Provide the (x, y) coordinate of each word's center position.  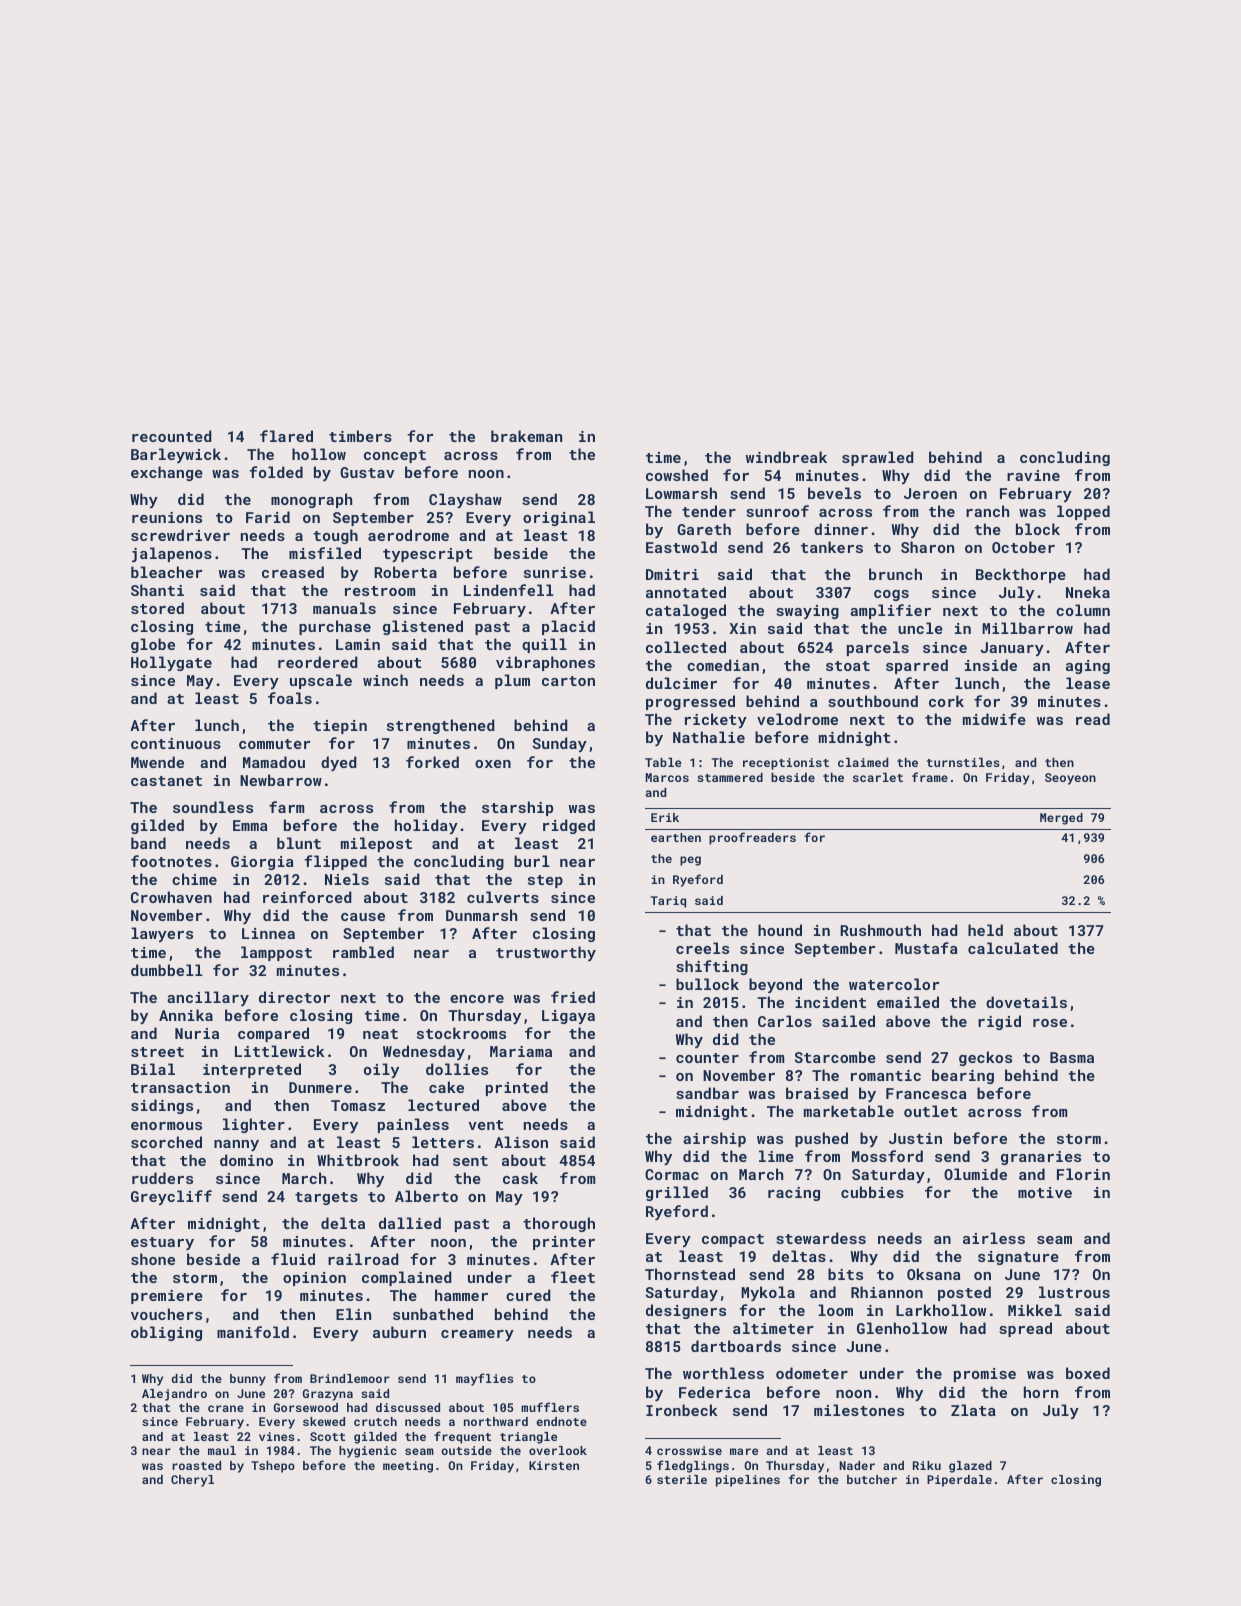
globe (153, 645)
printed (517, 1088)
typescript (428, 555)
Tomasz (358, 1105)
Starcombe (835, 1057)
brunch (895, 574)
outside (466, 1450)
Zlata (973, 1410)
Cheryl (192, 1481)
